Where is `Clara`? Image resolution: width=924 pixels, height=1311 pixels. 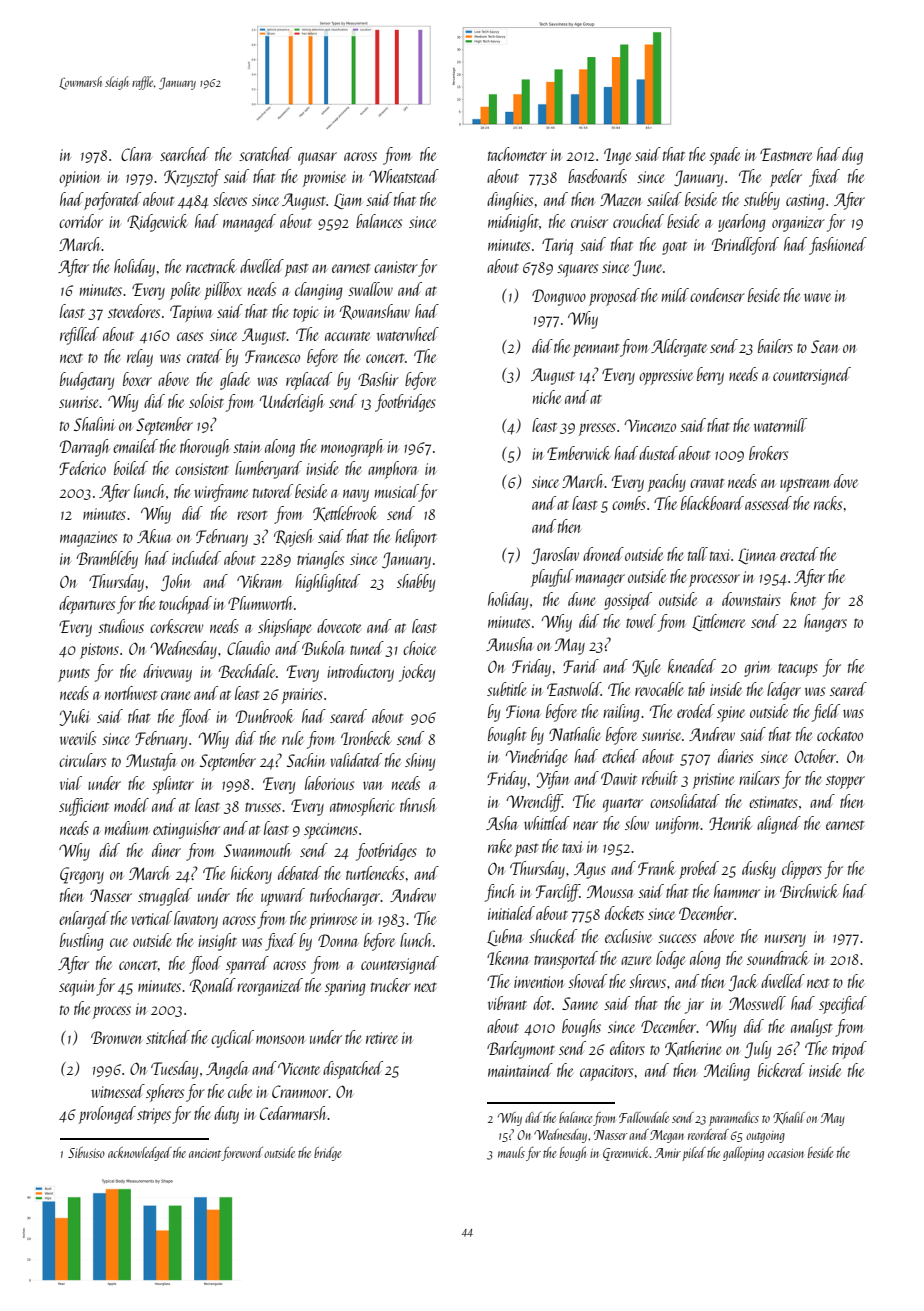 Clara is located at coordinates (136, 154).
